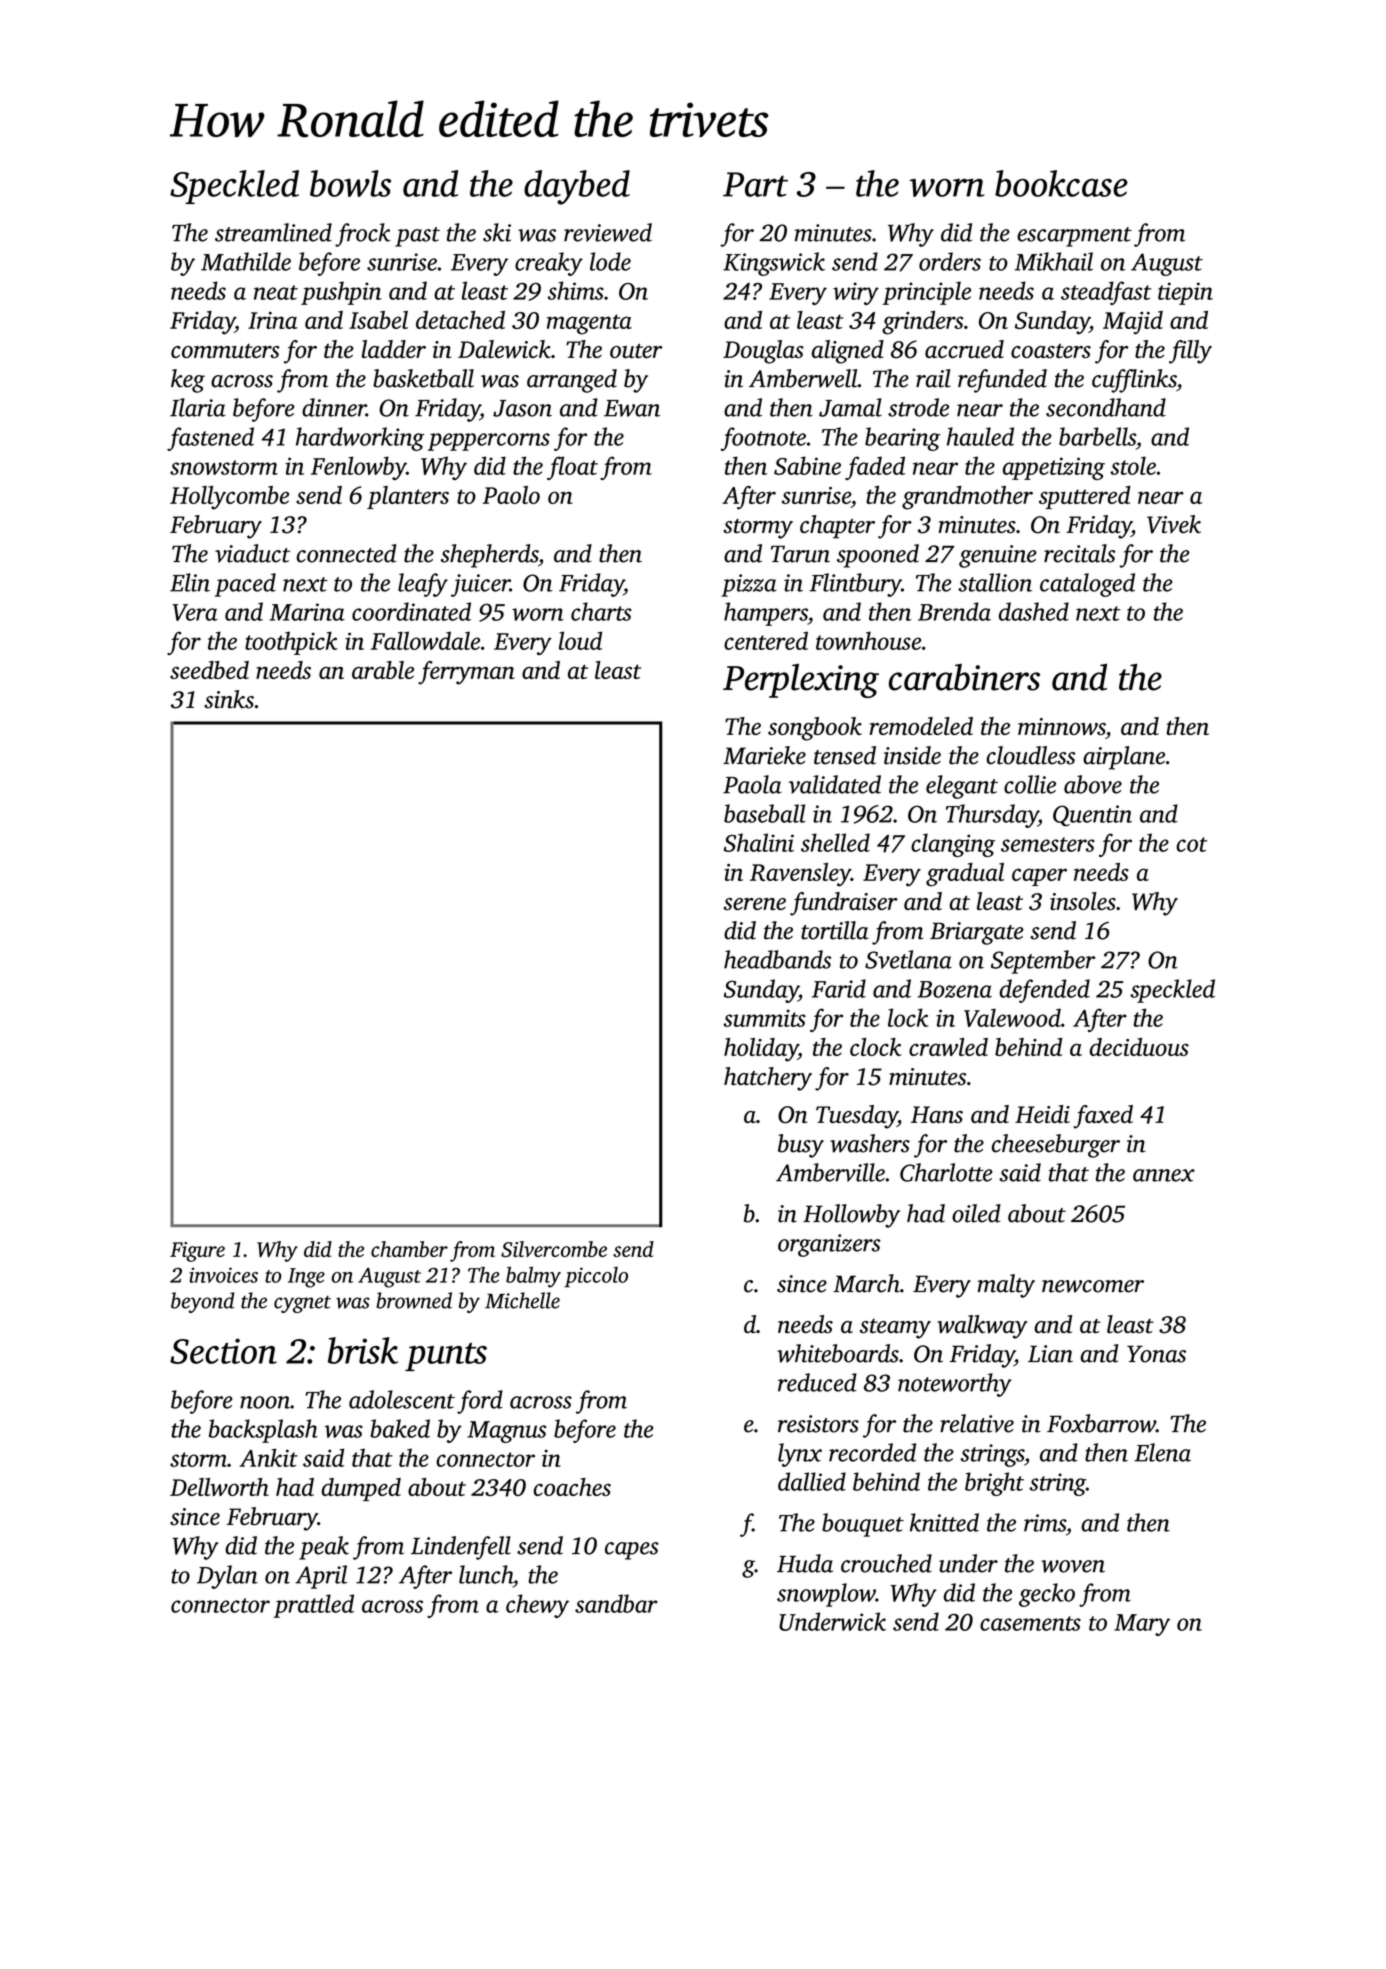  Describe the element at coordinates (800, 1455) in the document. I see `lynx` at that location.
